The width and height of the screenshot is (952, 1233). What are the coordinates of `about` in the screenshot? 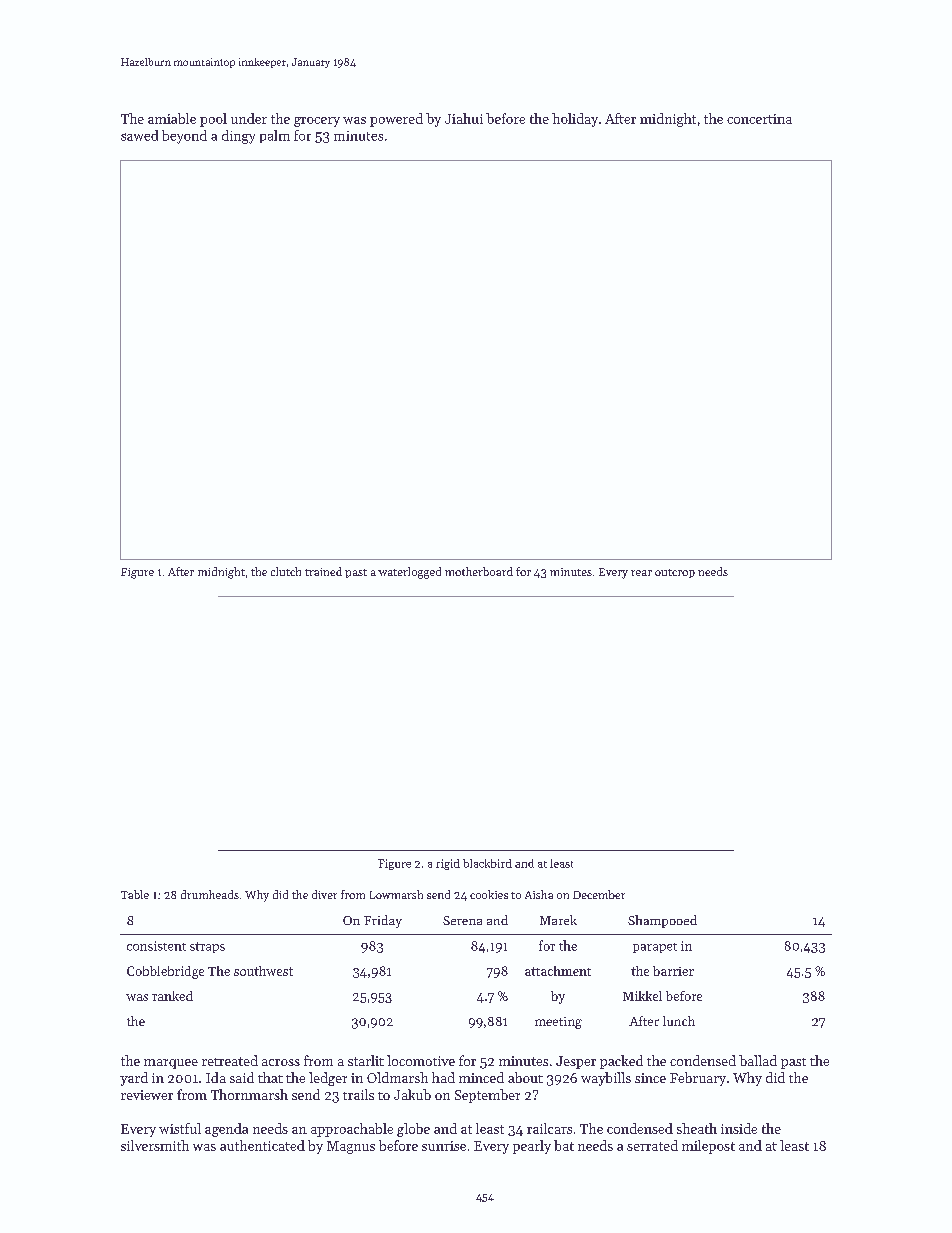 It's located at (525, 1077).
